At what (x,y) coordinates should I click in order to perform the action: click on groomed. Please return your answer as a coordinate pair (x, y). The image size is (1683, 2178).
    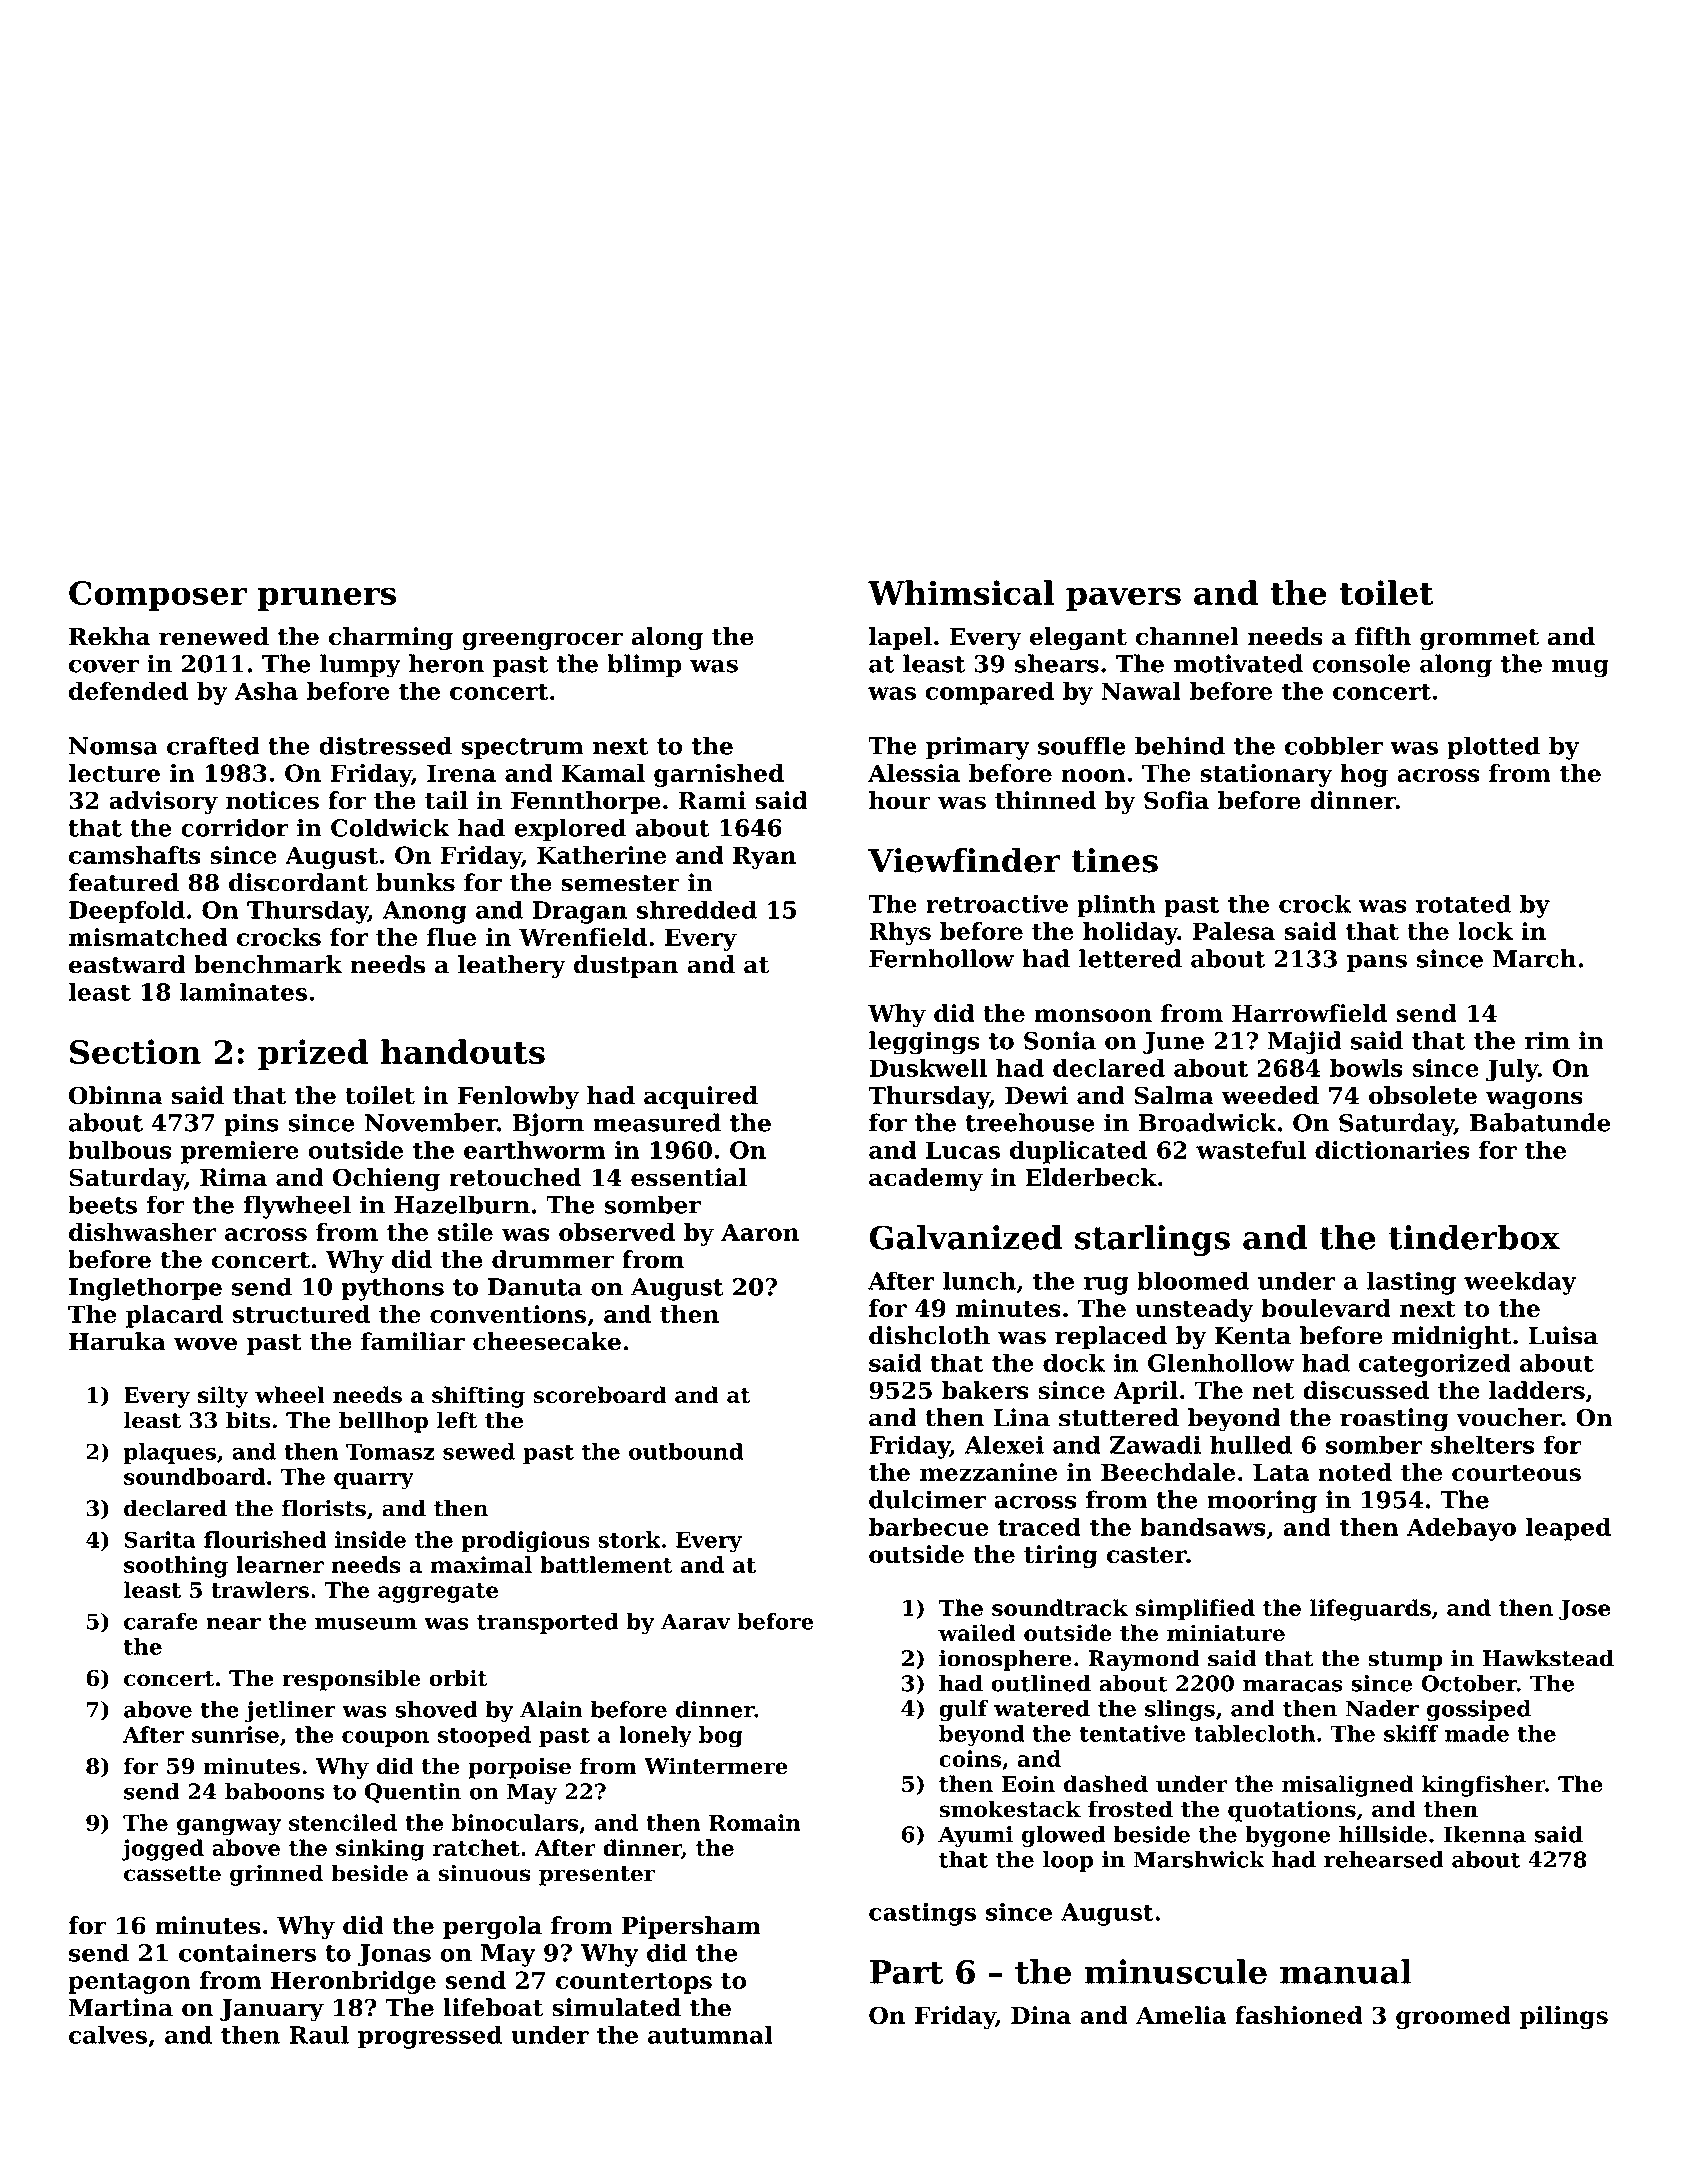
    Looking at the image, I should click on (1453, 2017).
